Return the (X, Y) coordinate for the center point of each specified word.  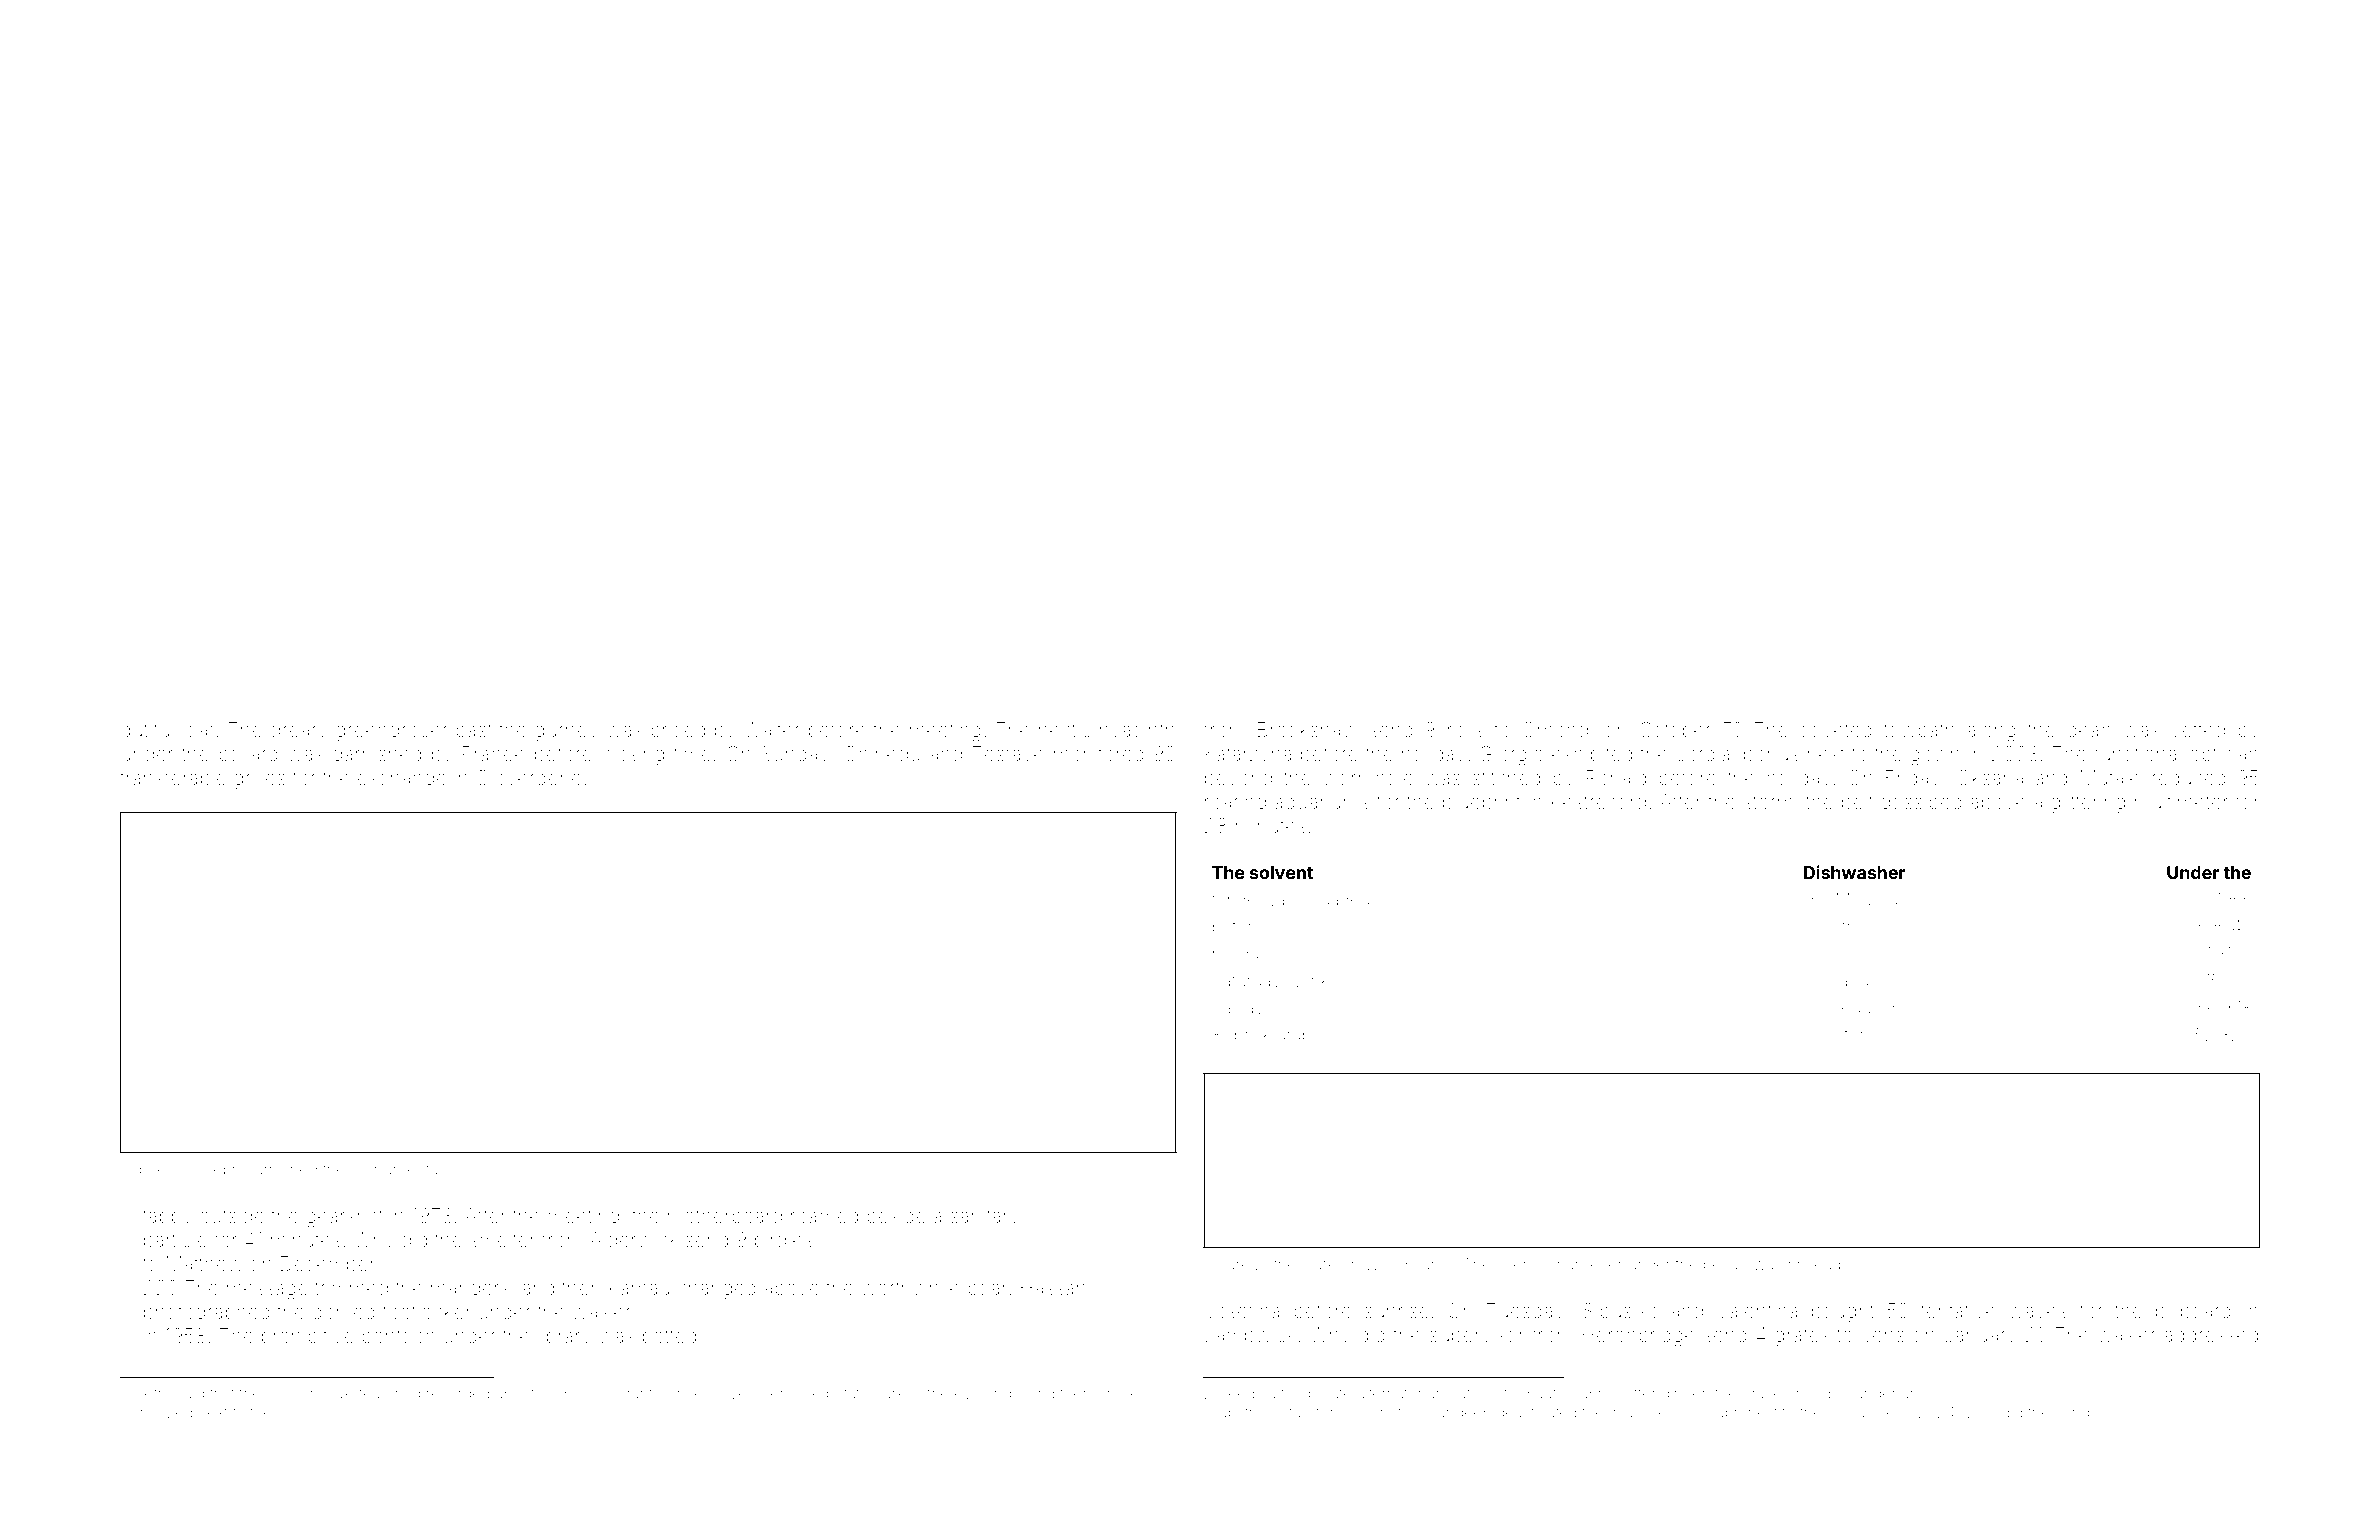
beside (896, 1215)
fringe (1233, 901)
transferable (173, 777)
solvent (1281, 872)
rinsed (1810, 1264)
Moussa (1867, 899)
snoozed (162, 1412)
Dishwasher (1855, 872)
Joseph (213, 1170)
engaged (1334, 901)
